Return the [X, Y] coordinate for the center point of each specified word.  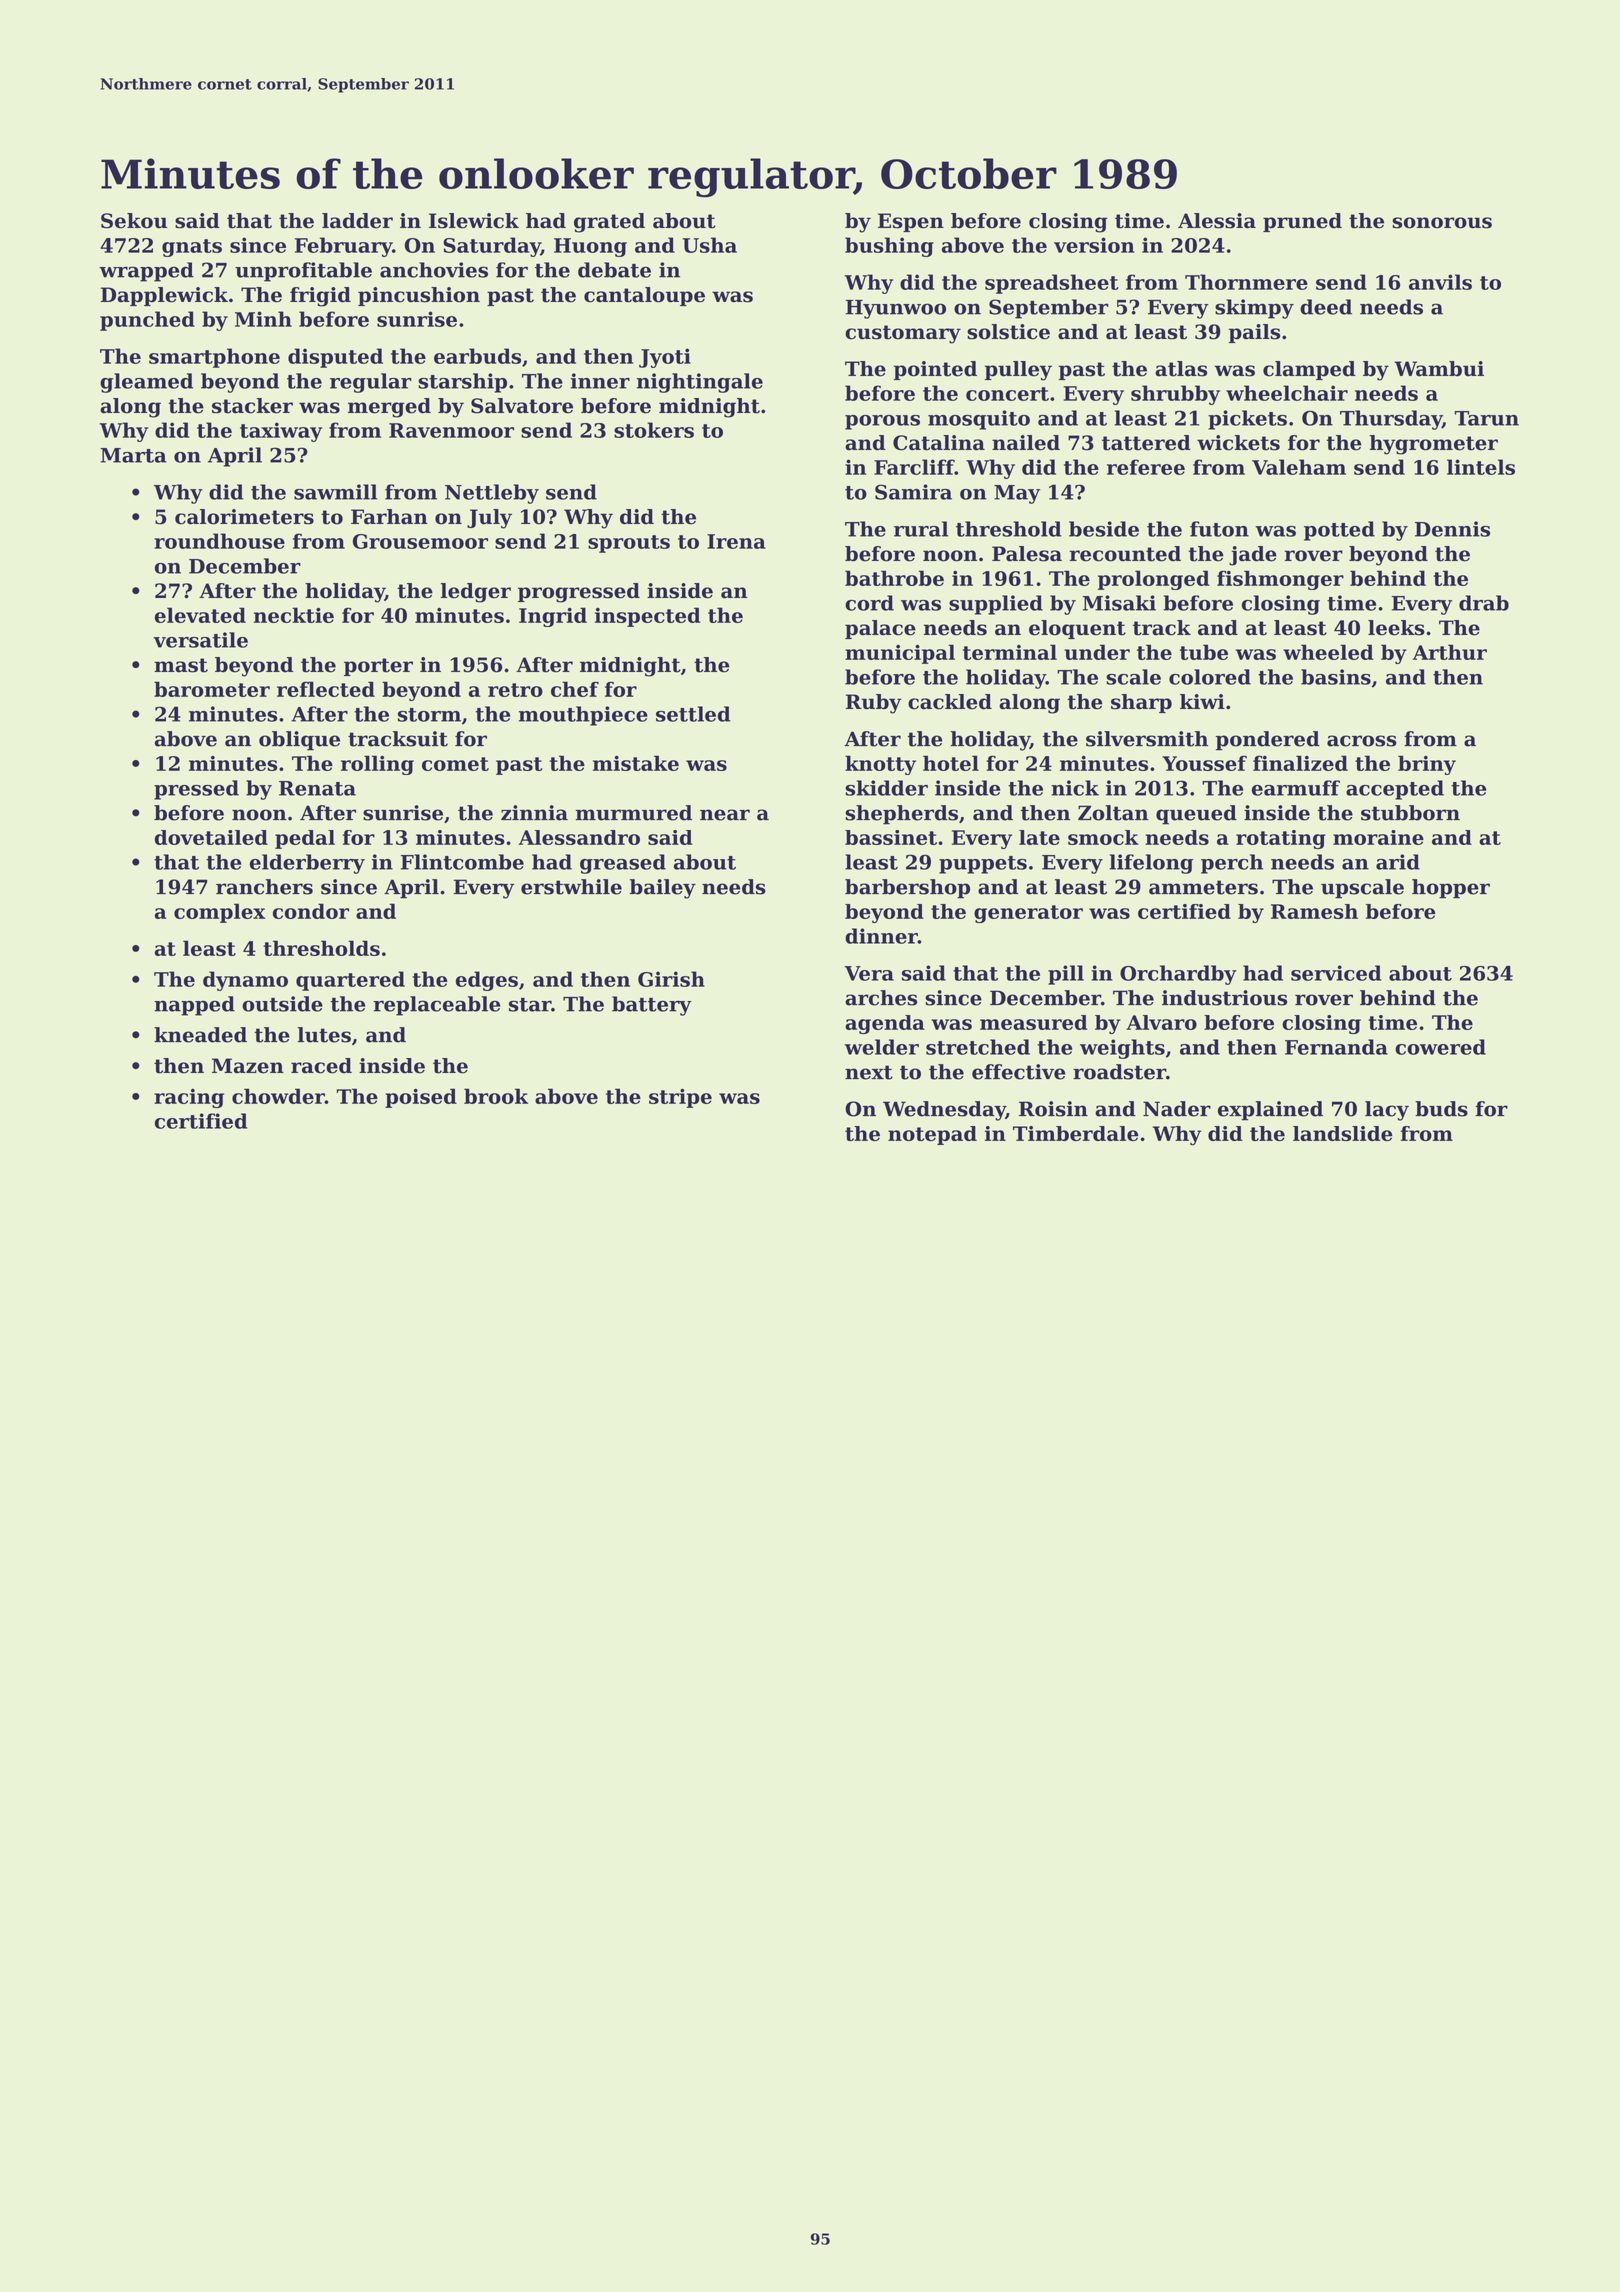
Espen [911, 222]
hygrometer [1433, 445]
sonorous [1442, 223]
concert [1007, 394]
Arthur [1450, 652]
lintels [1481, 467]
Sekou [134, 221]
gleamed [146, 383]
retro [515, 690]
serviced [1336, 973]
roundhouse [219, 541]
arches [881, 998]
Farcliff [914, 467]
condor [311, 911]
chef [575, 689]
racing [189, 1098]
